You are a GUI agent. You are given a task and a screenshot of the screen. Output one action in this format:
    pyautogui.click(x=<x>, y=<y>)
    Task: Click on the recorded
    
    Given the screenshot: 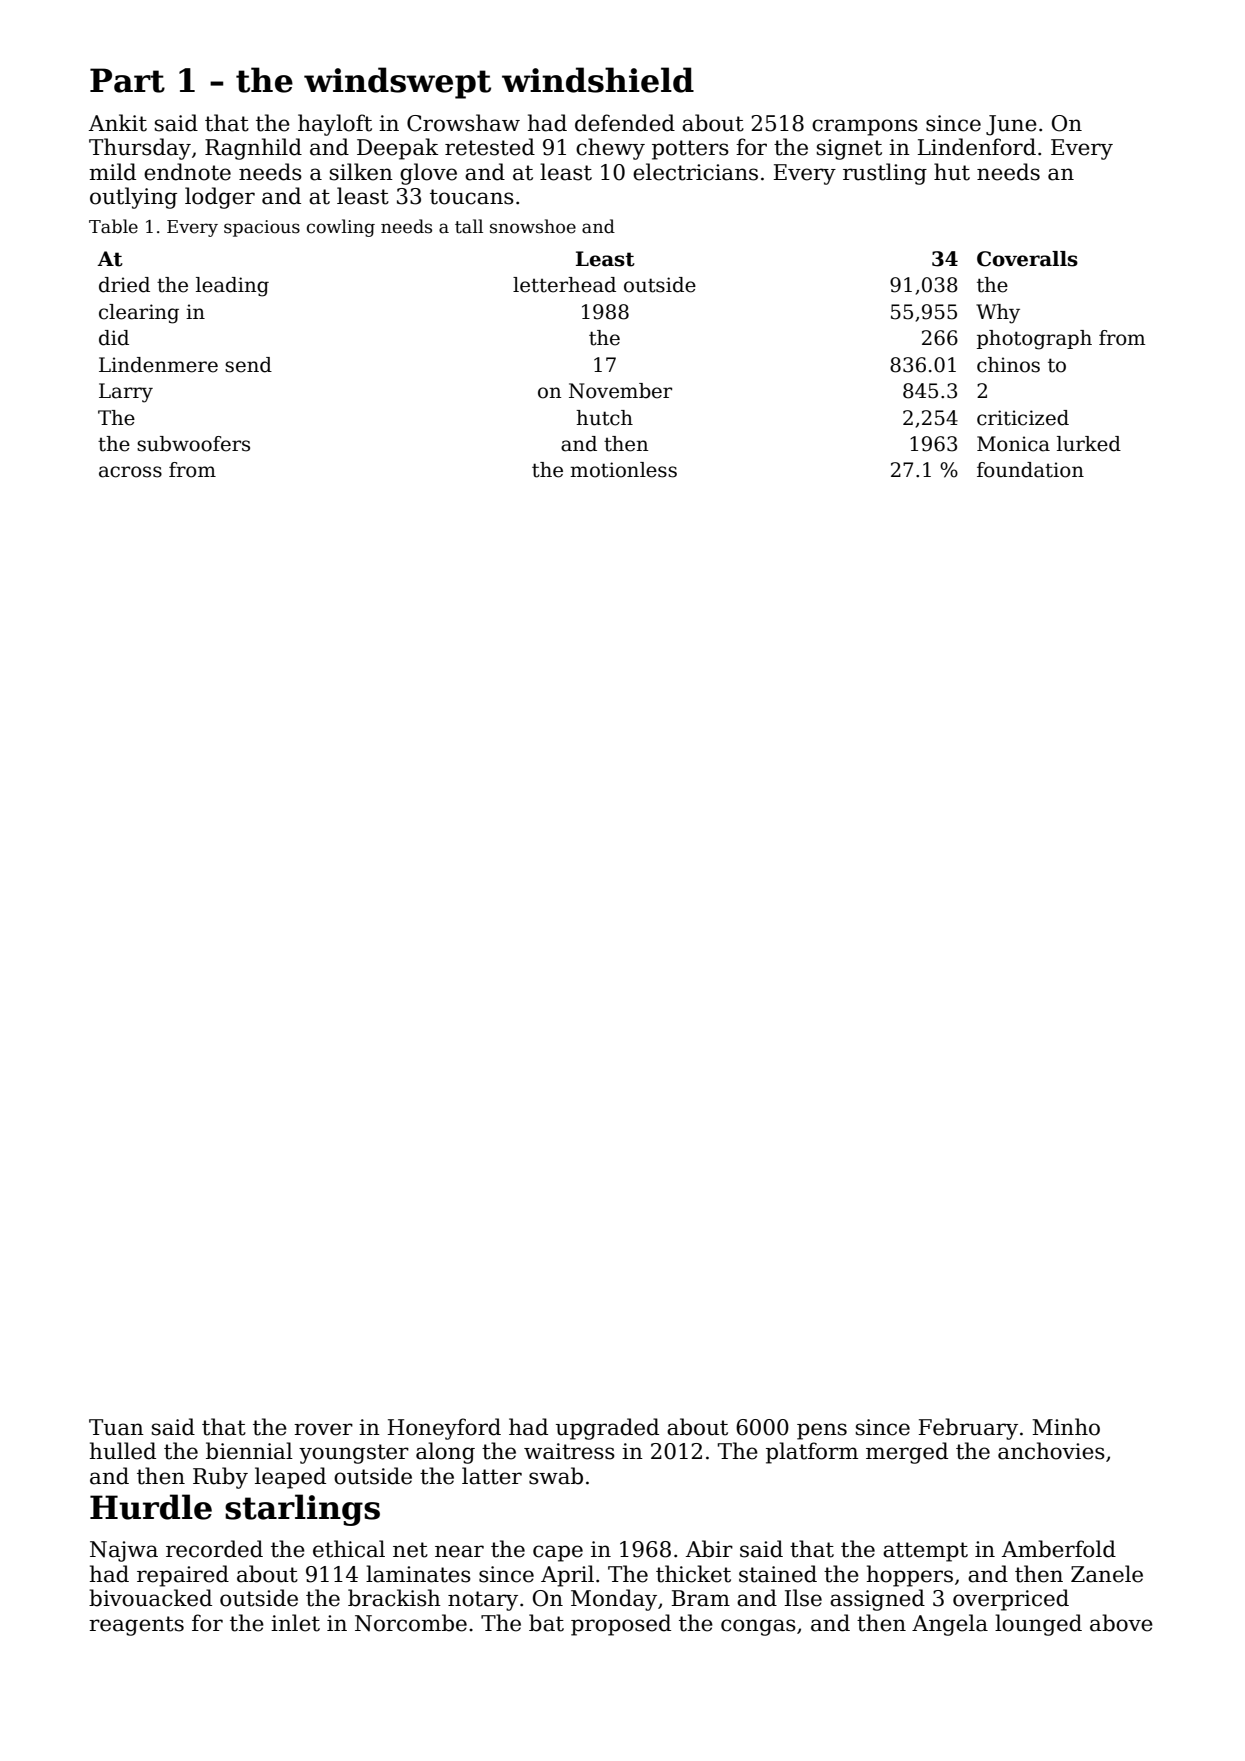 What is the action you would take?
    pyautogui.click(x=214, y=1549)
